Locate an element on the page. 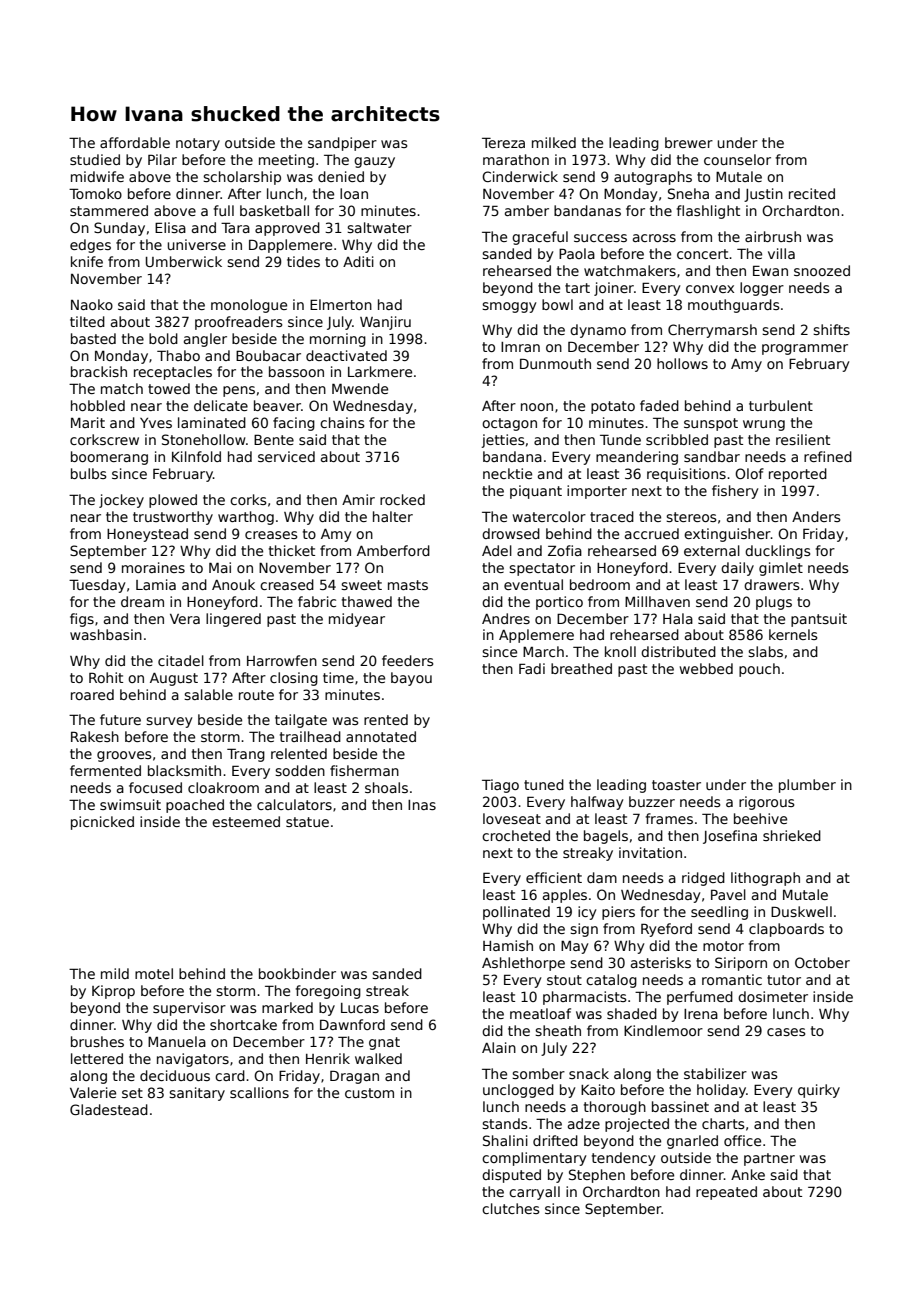 Image resolution: width=924 pixels, height=1314 pixels. clutches is located at coordinates (511, 1208).
